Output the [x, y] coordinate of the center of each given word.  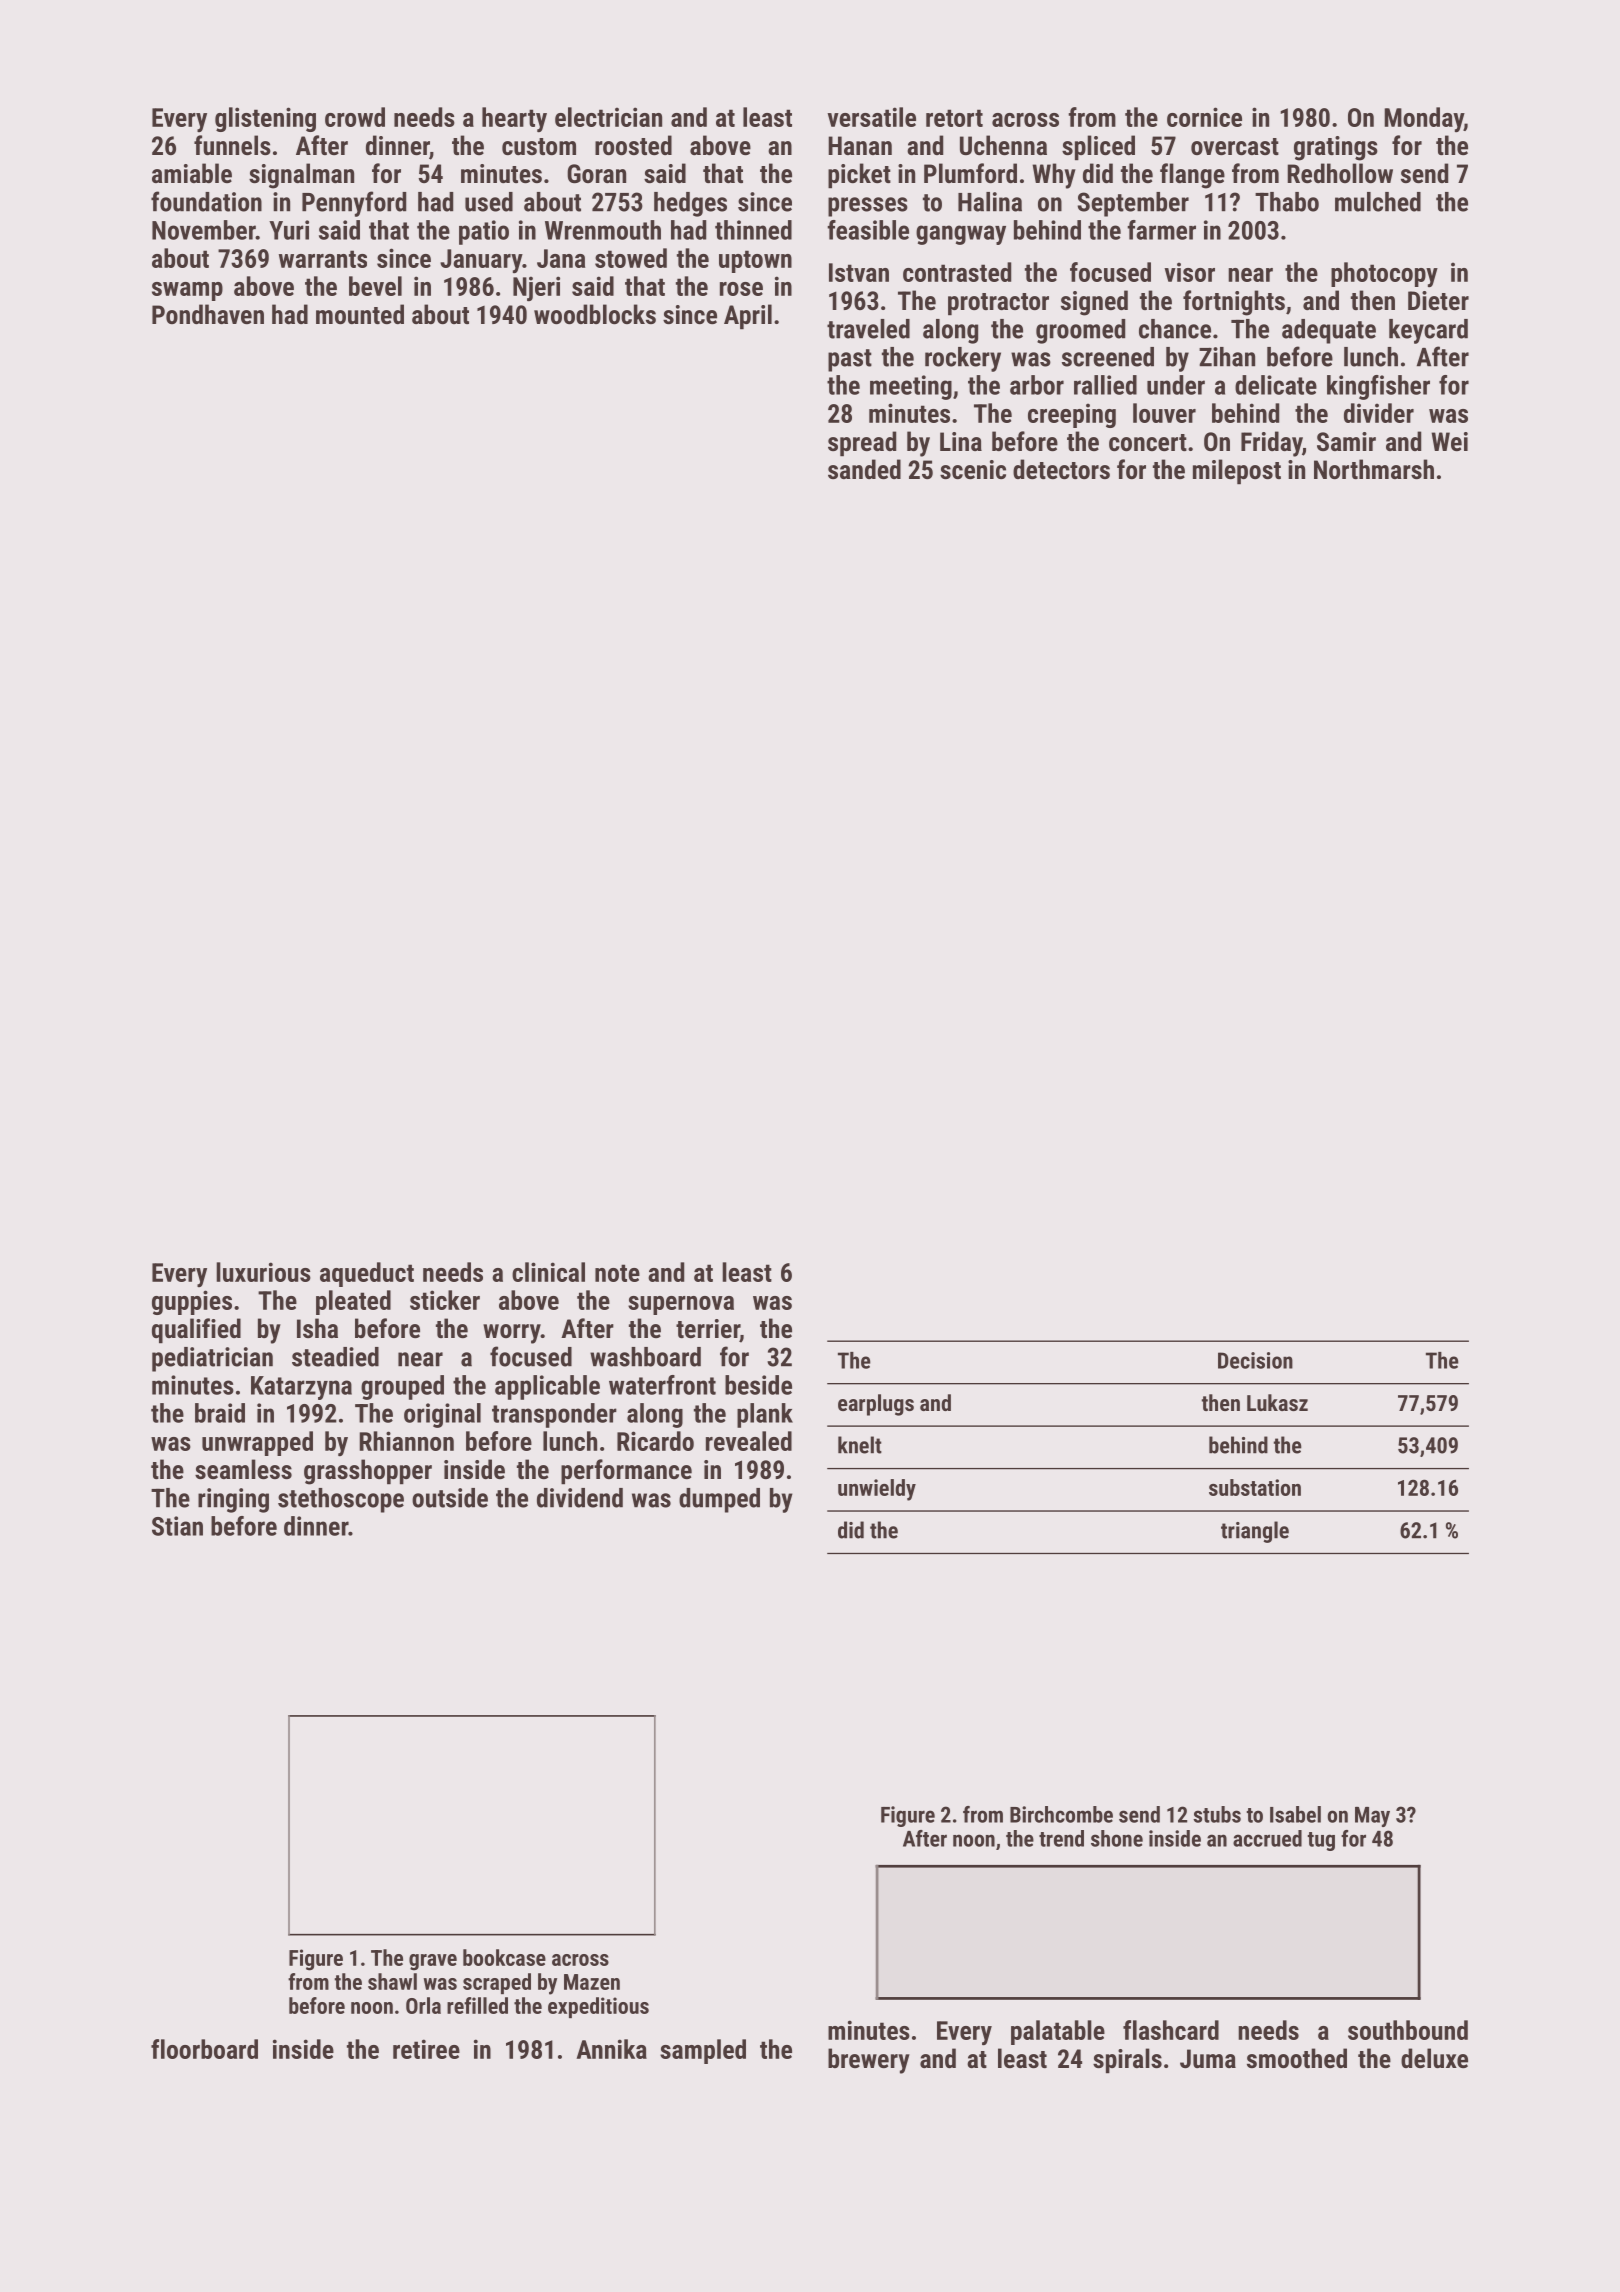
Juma [1208, 2058]
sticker [445, 1300]
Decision [1255, 1360]
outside [450, 1498]
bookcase [504, 1957]
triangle [1255, 1532]
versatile [871, 117]
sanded [864, 469]
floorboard [204, 2049]
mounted [360, 314]
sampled [703, 2051]
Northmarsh [1374, 469]
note [617, 1273]
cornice [1204, 117]
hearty [514, 120]
